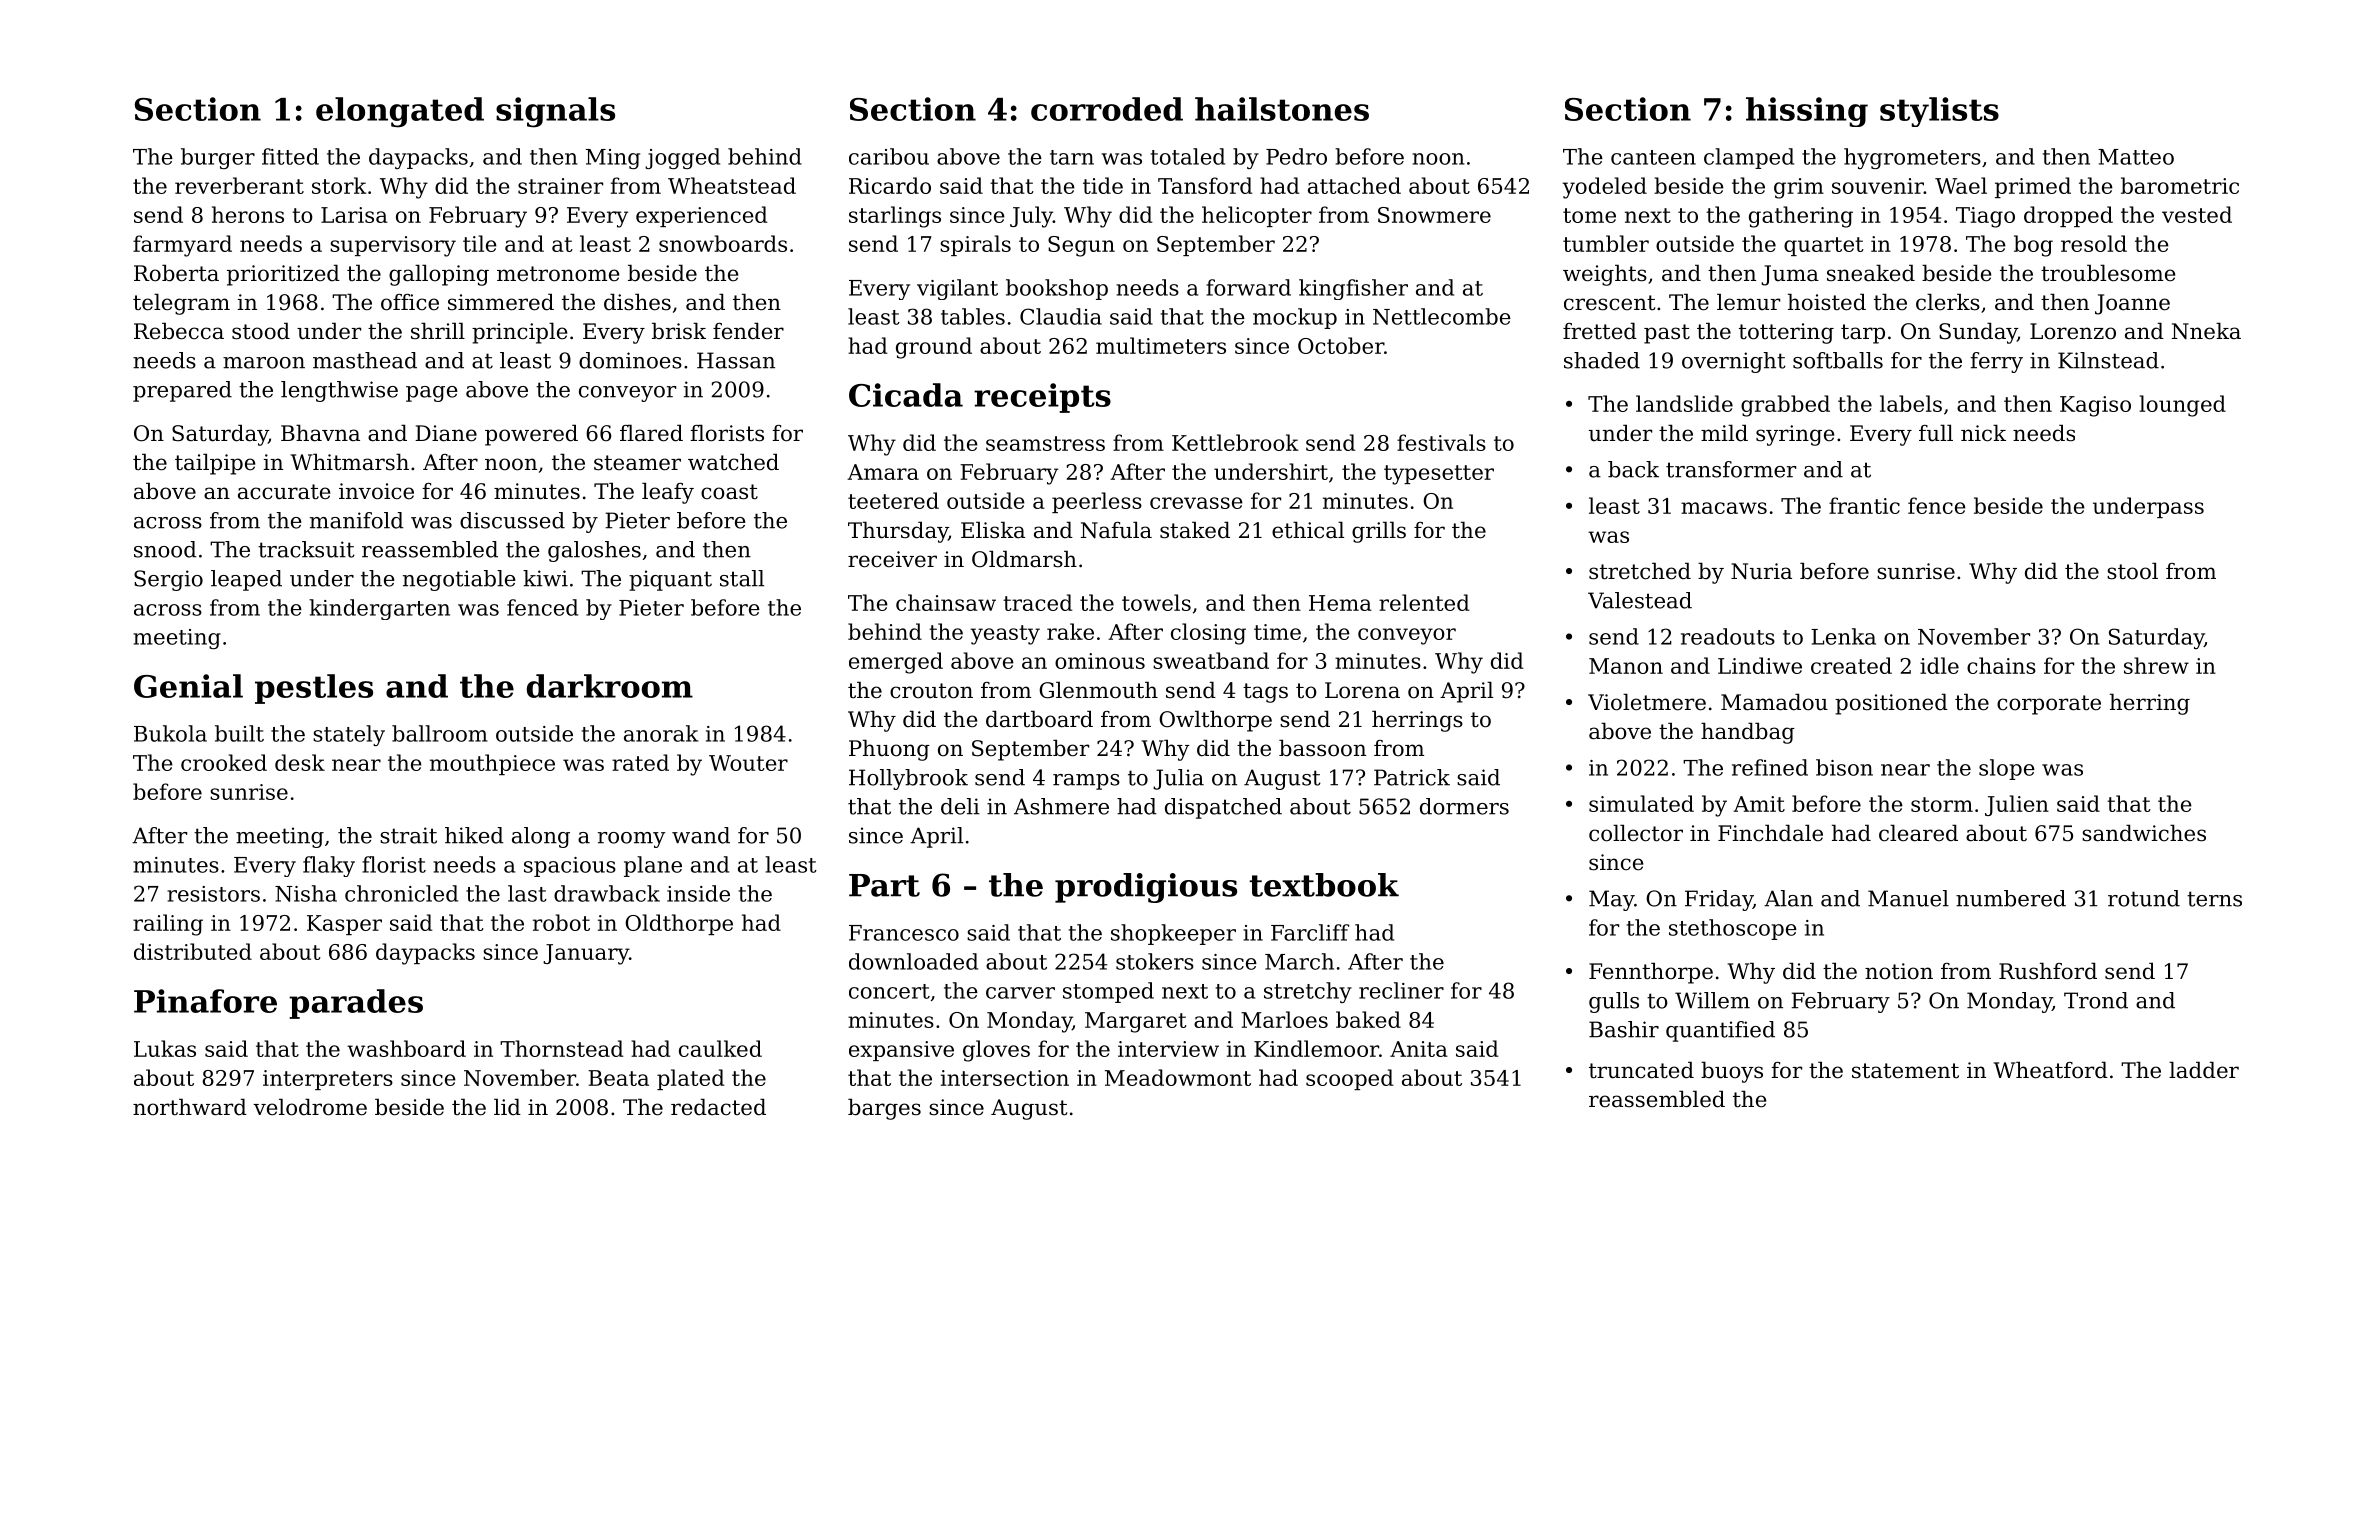  Describe the element at coordinates (1864, 505) in the screenshot. I see `frantic` at that location.
